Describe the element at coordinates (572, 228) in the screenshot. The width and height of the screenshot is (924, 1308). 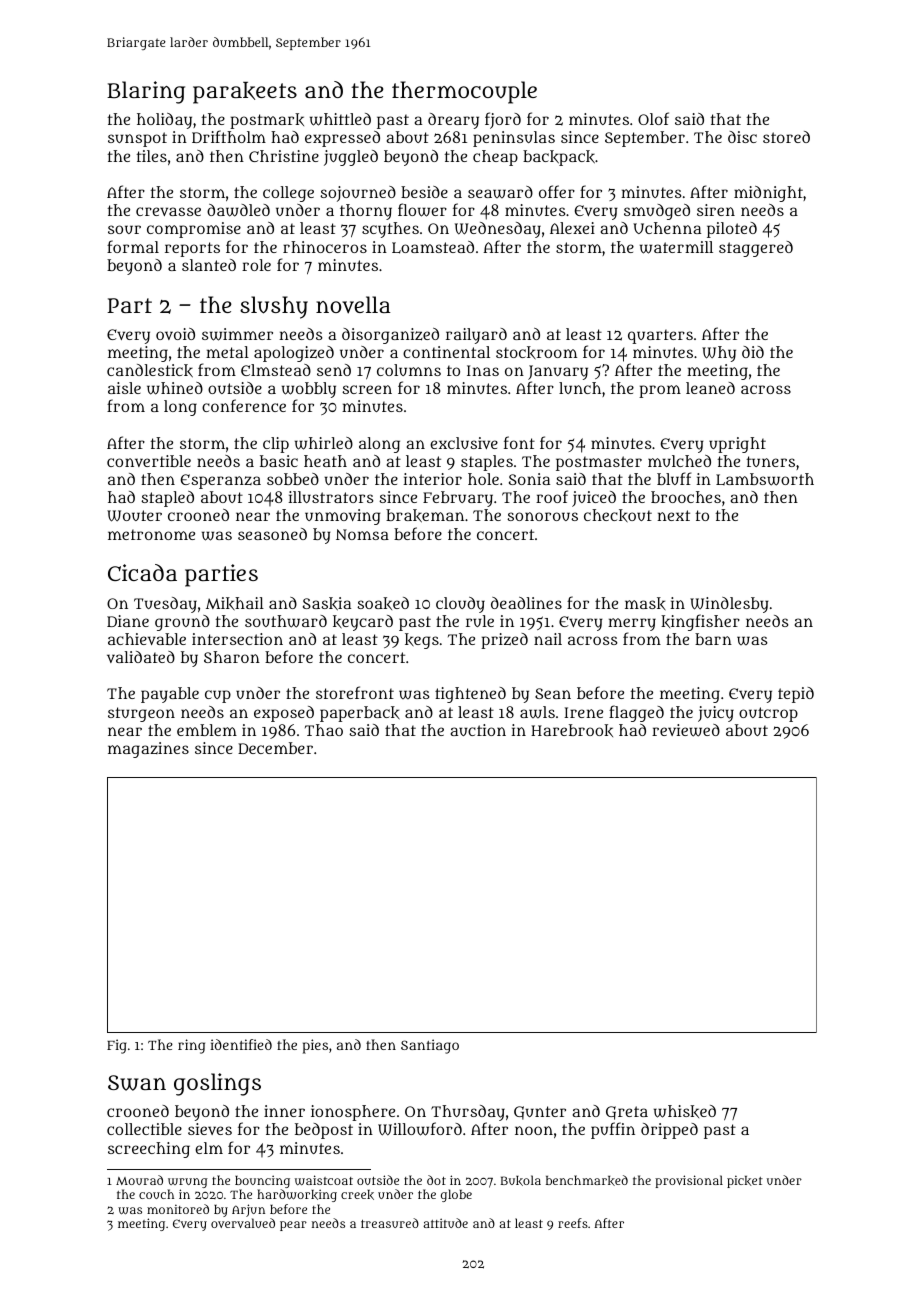
I see `Alexei` at that location.
